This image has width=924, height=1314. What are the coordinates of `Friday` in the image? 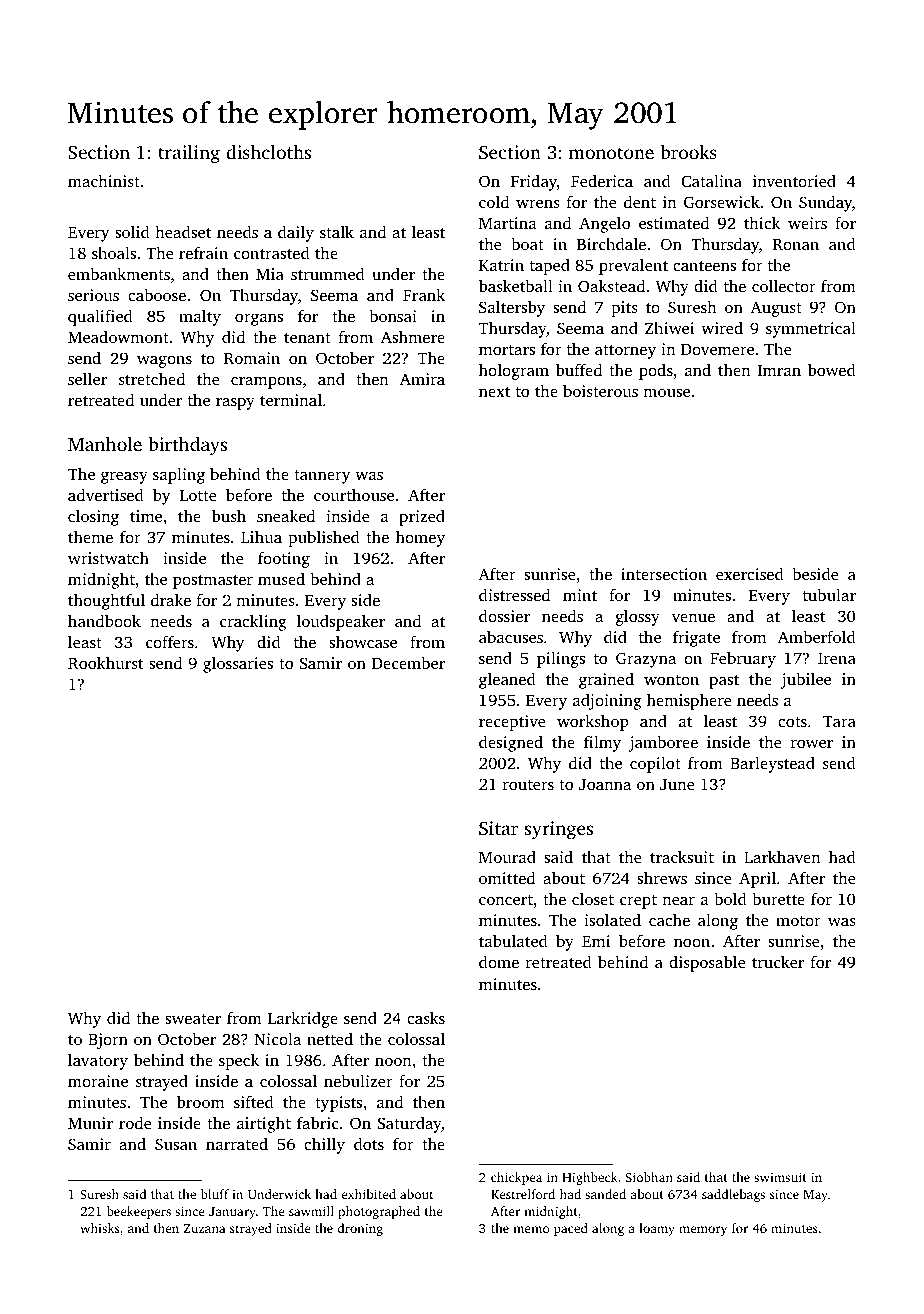 It's located at (534, 182).
